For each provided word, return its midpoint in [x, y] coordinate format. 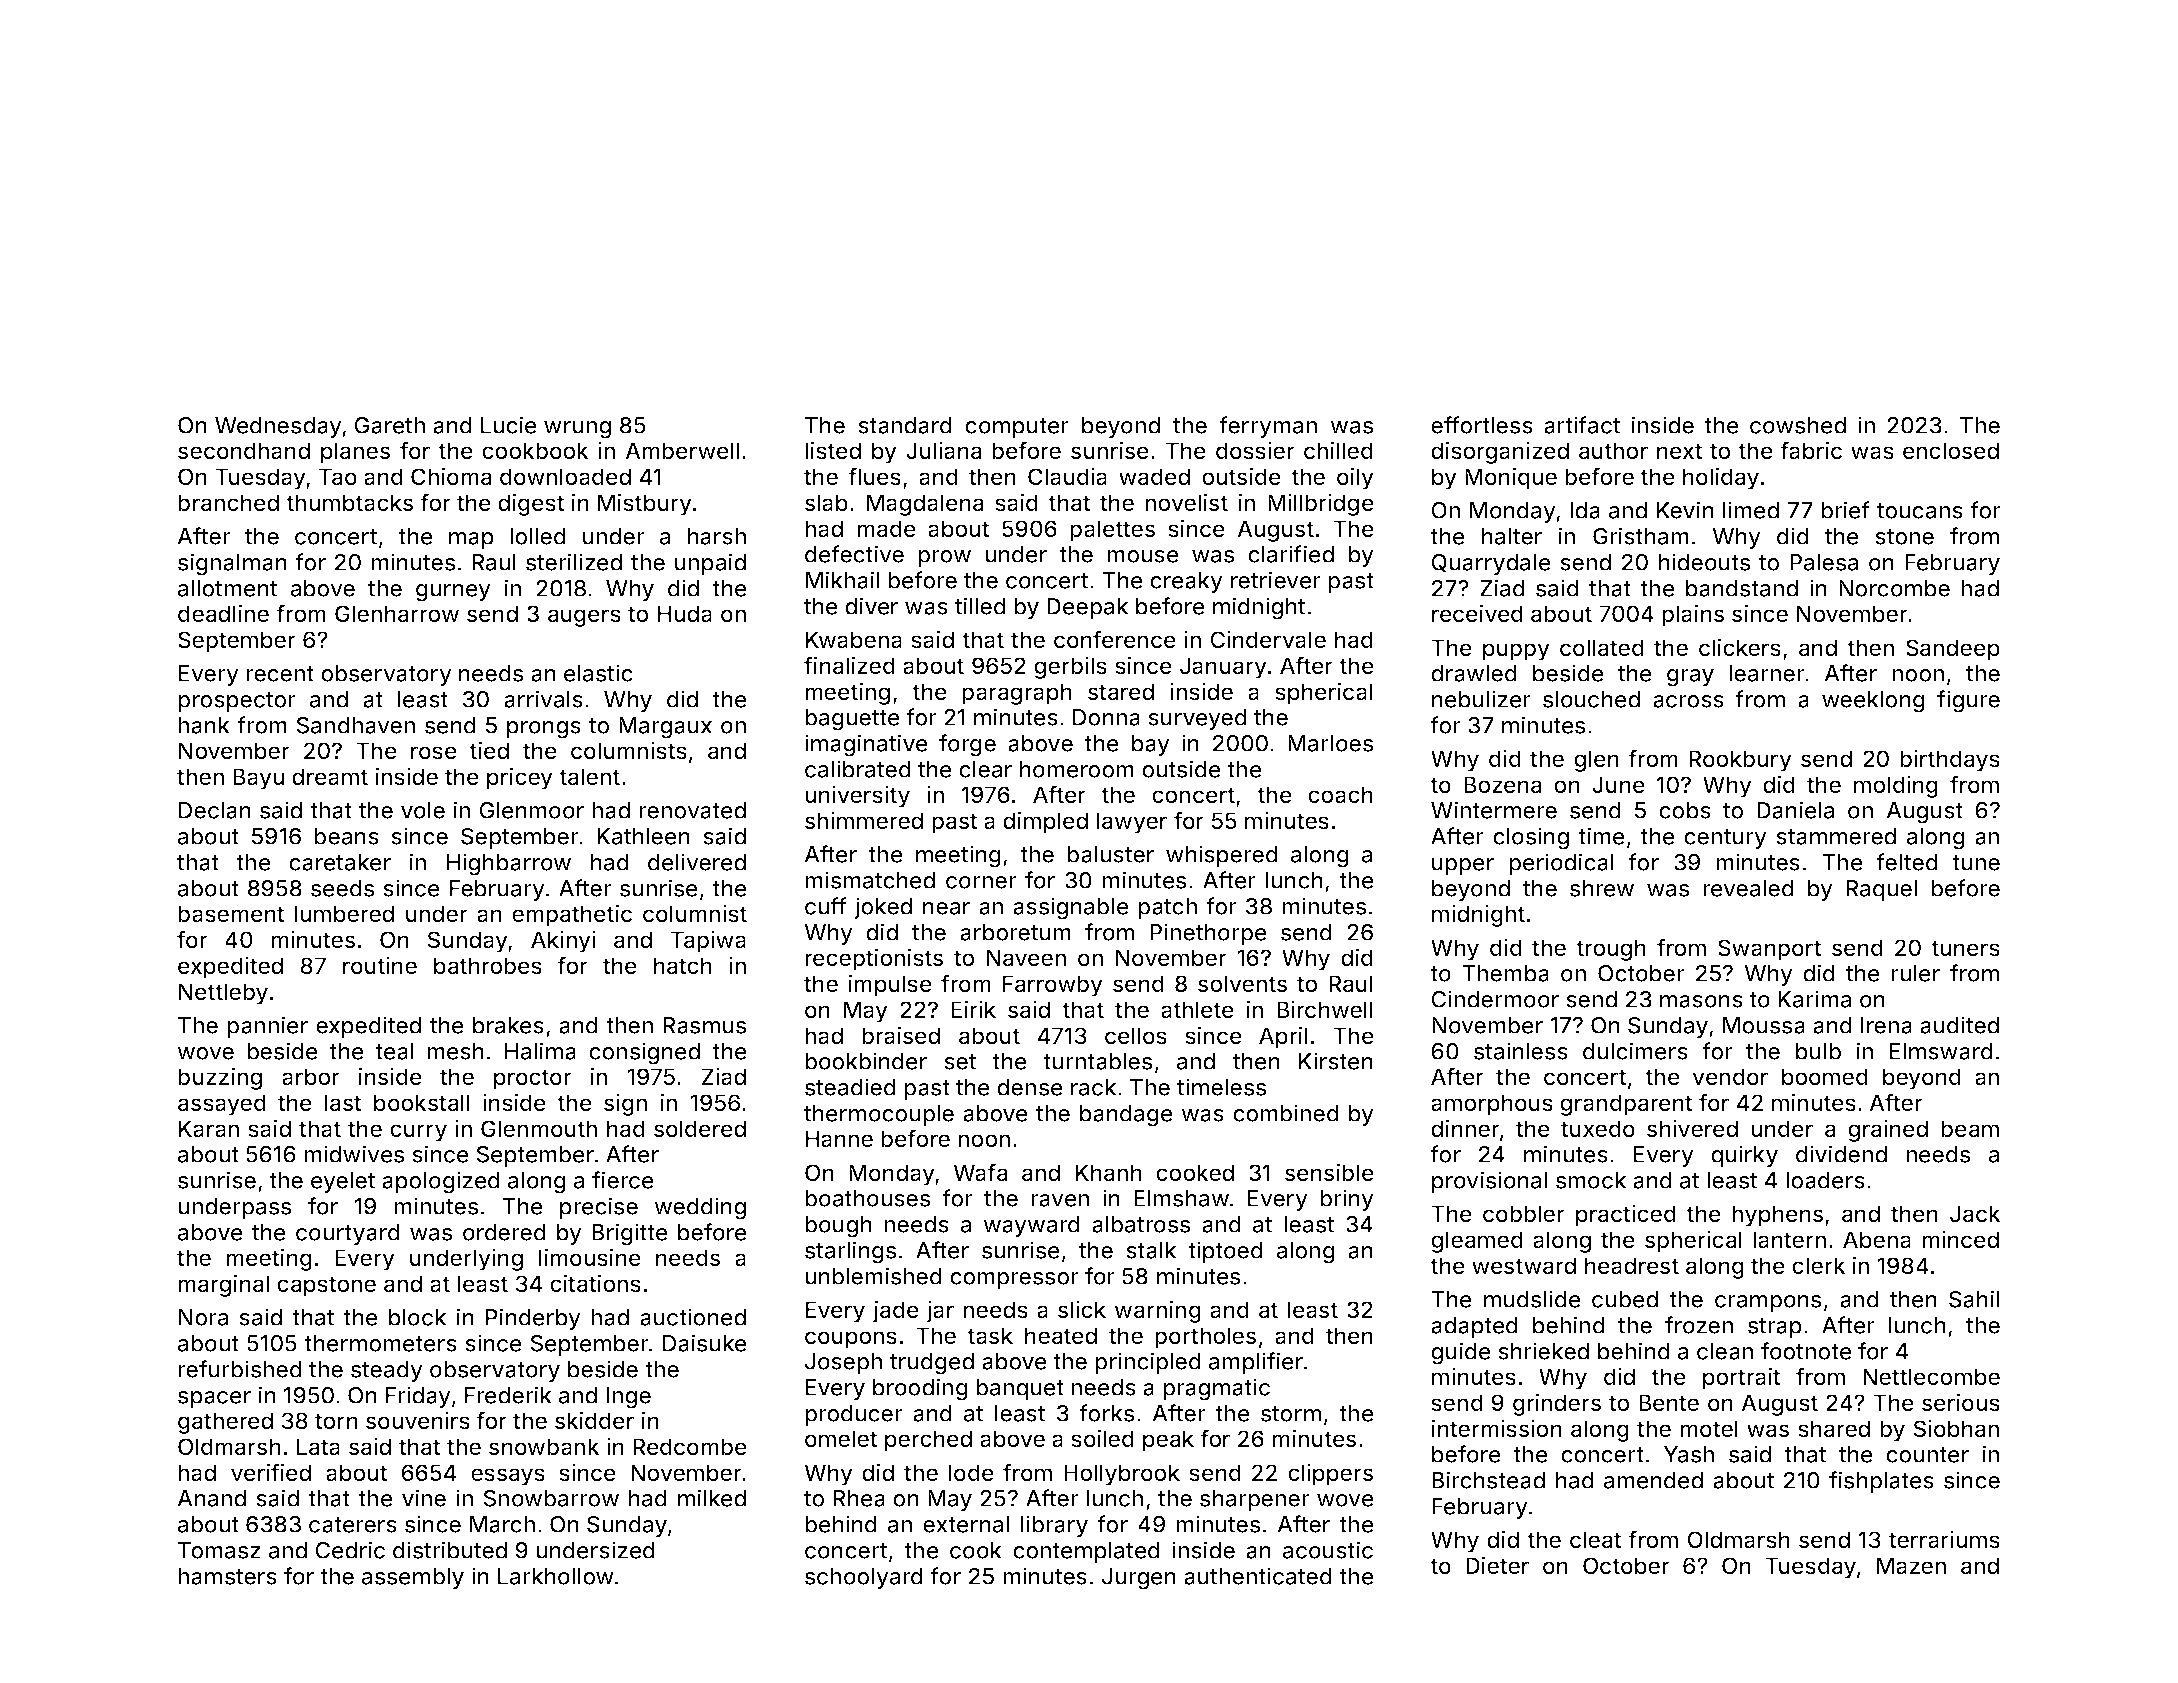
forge [967, 745]
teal [394, 1051]
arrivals [543, 699]
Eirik [973, 1009]
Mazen [1911, 1566]
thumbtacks [349, 503]
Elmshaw [1181, 1198]
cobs [1685, 810]
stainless [1521, 1051]
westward [1524, 1266]
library [1054, 1526]
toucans [1920, 511]
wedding [700, 1208]
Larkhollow [556, 1576]
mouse [1143, 556]
